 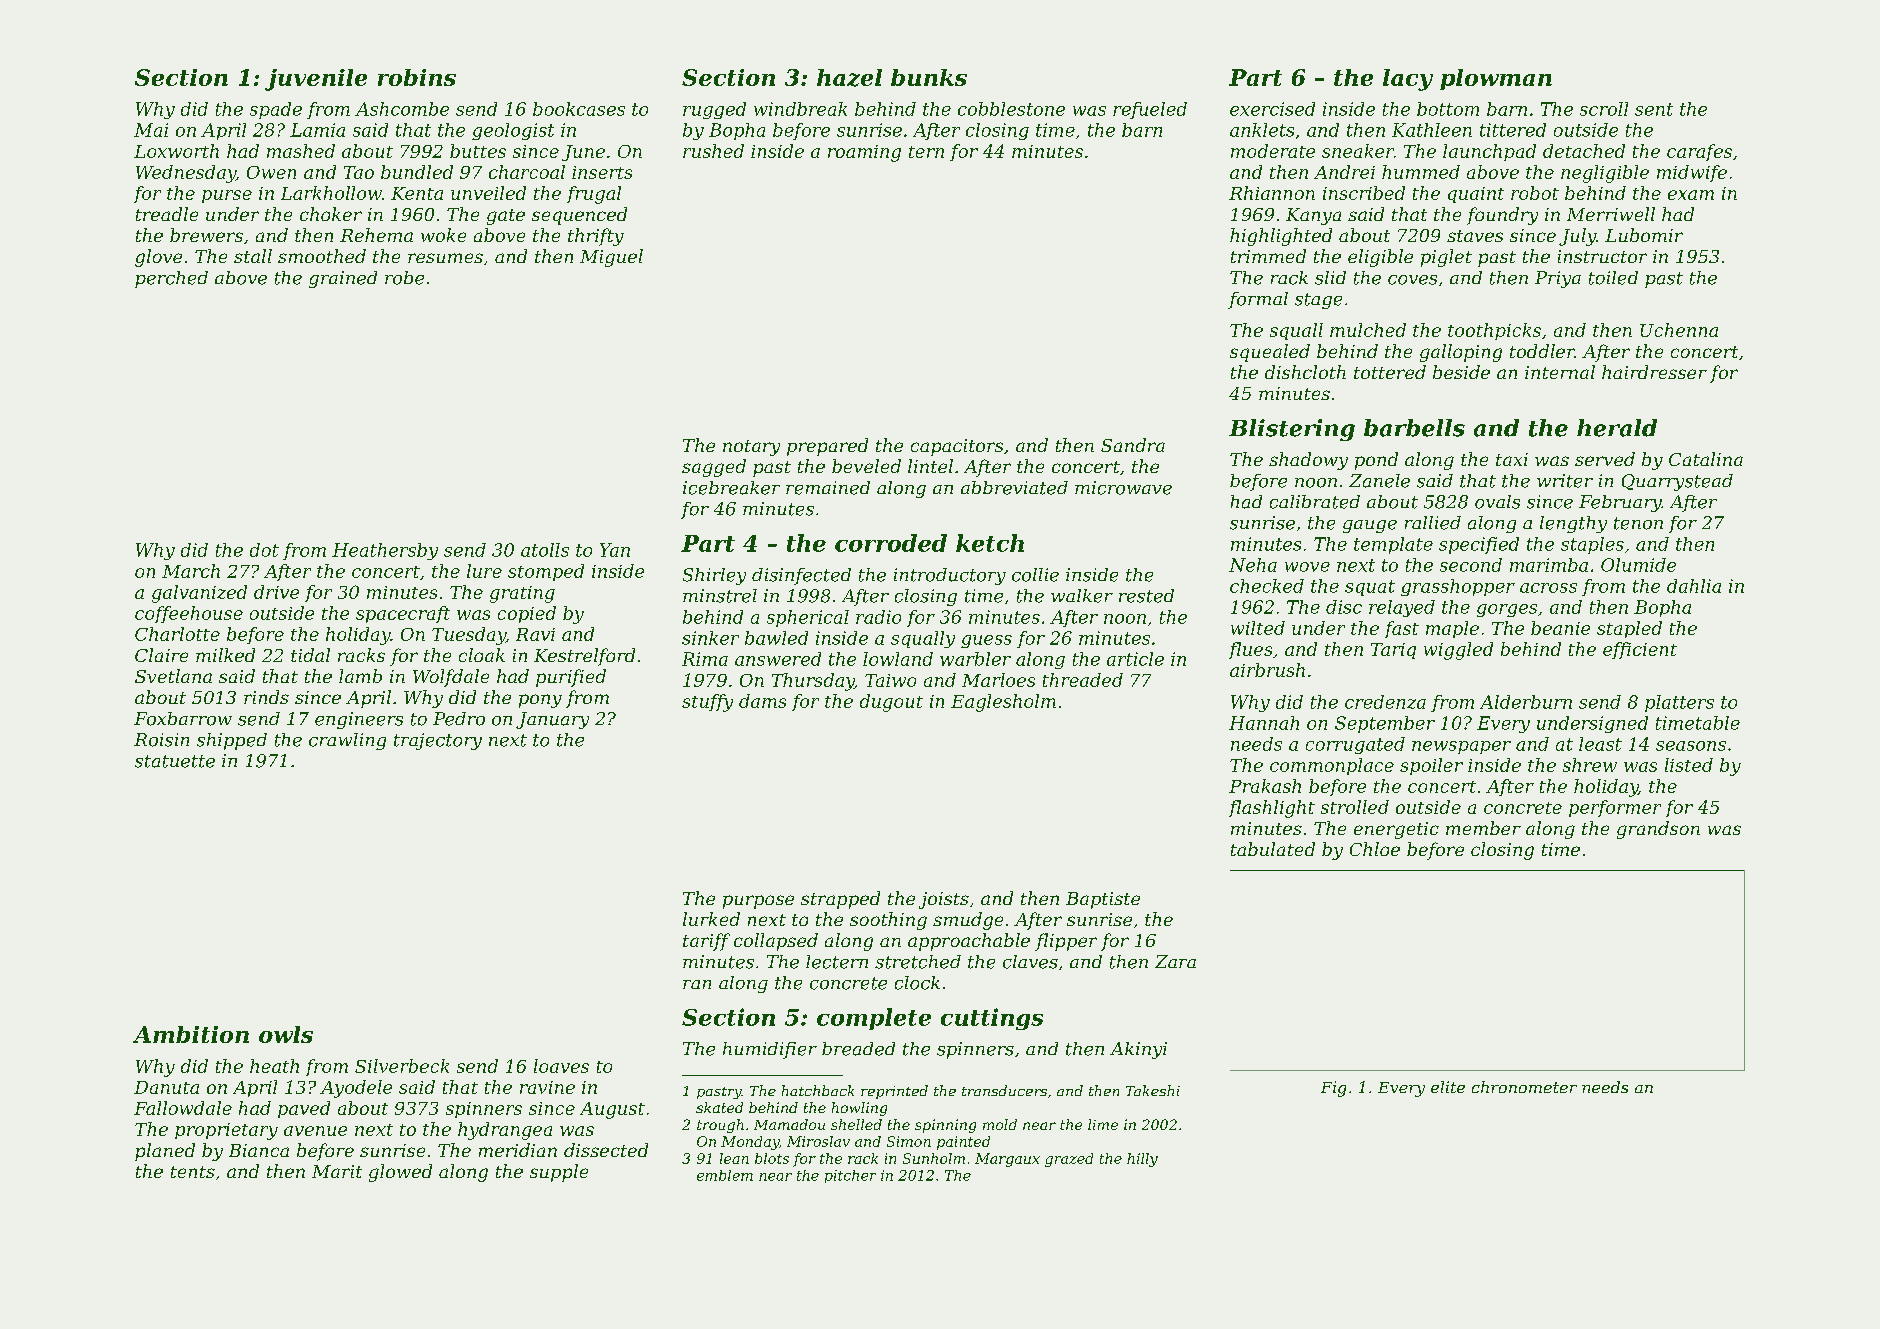 I want to click on Margaux, so click(x=1007, y=1160).
